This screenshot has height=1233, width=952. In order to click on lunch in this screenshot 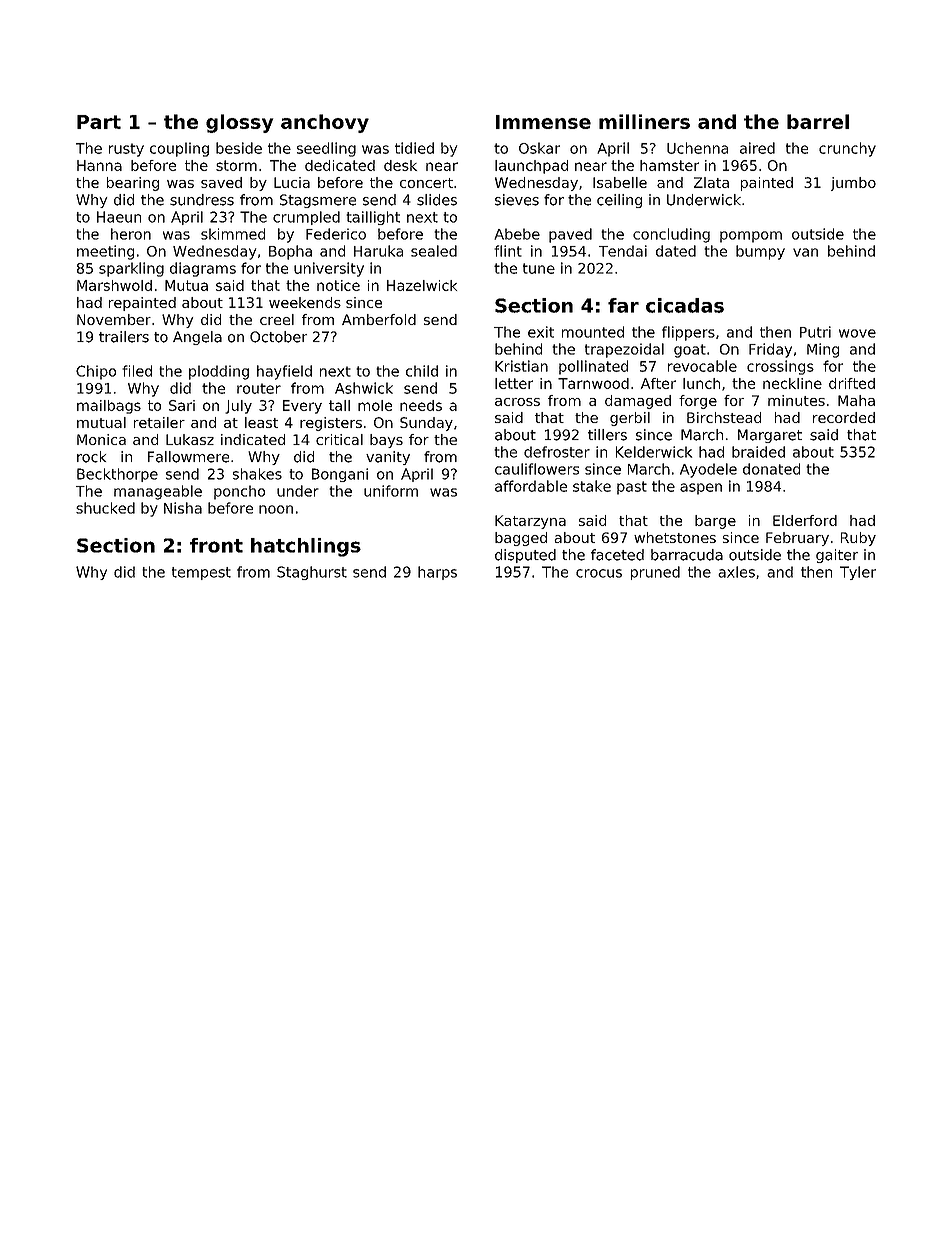, I will do `click(701, 383)`.
